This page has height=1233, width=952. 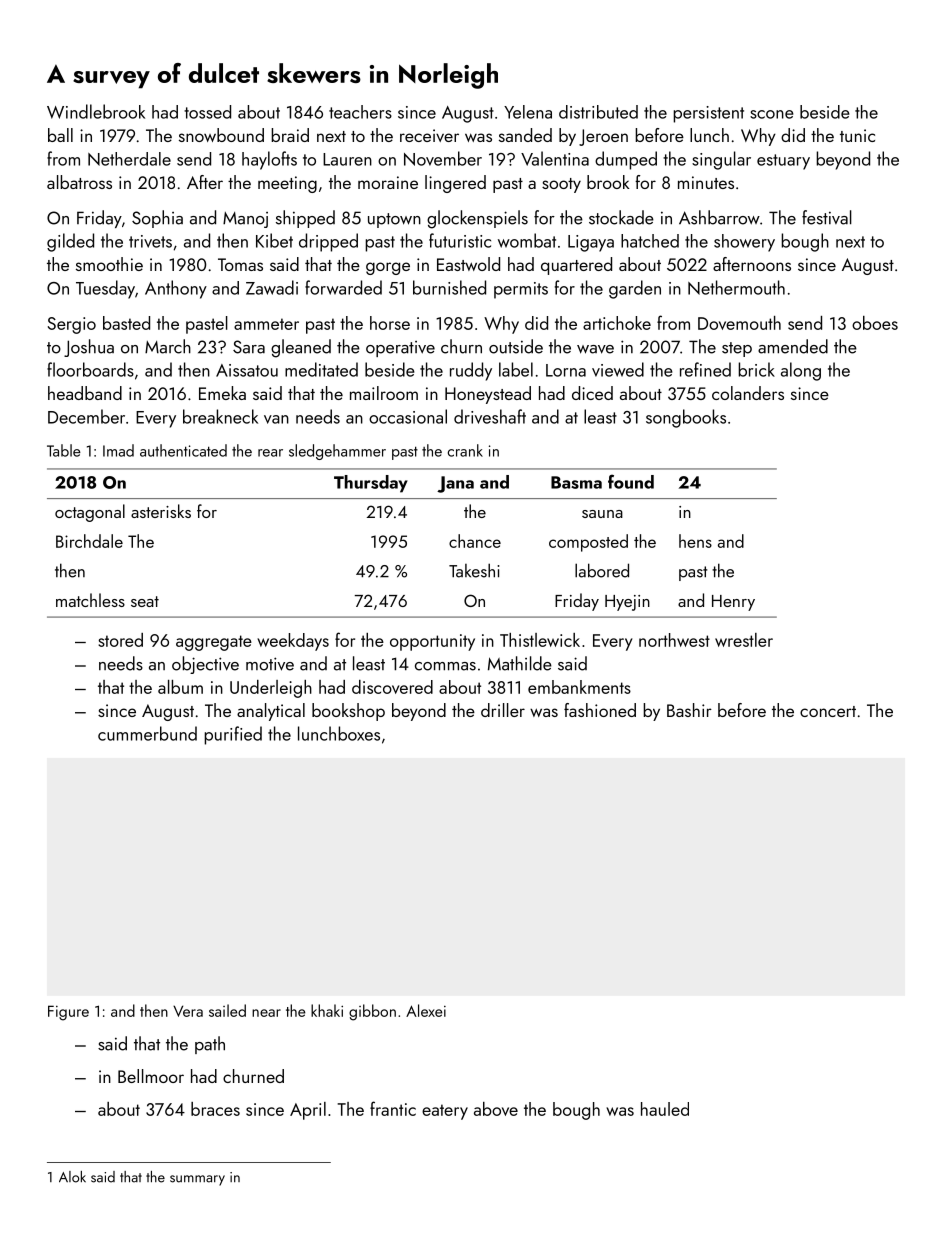 What do you see at coordinates (801, 371) in the page?
I see `along` at bounding box center [801, 371].
